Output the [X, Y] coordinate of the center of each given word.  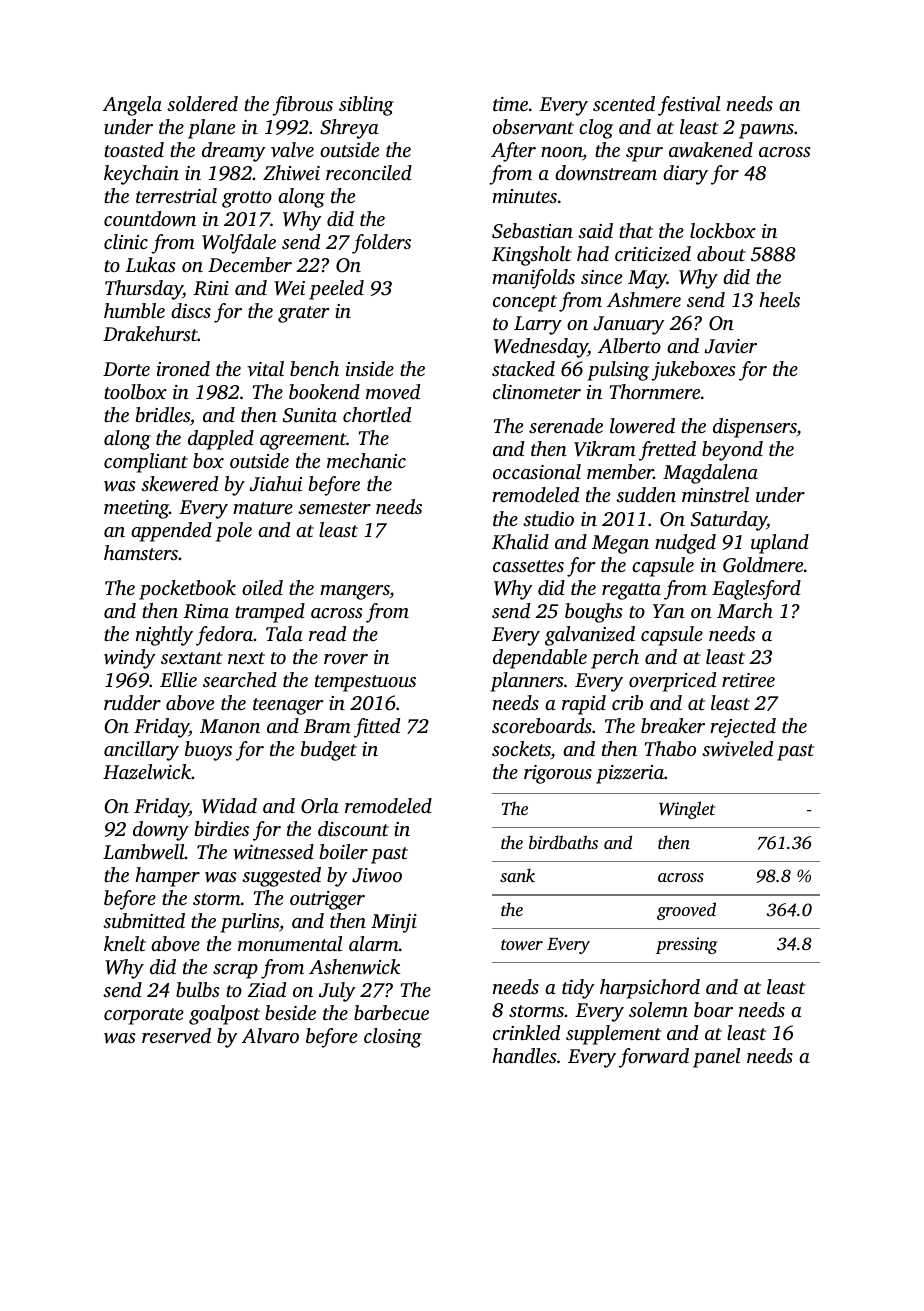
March [745, 610]
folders [381, 244]
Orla [320, 806]
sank [517, 875]
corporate [144, 1016]
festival [689, 106]
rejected [743, 728]
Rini [211, 288]
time [510, 104]
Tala [284, 633]
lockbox [723, 230]
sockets [521, 750]
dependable [540, 659]
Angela [132, 106]
